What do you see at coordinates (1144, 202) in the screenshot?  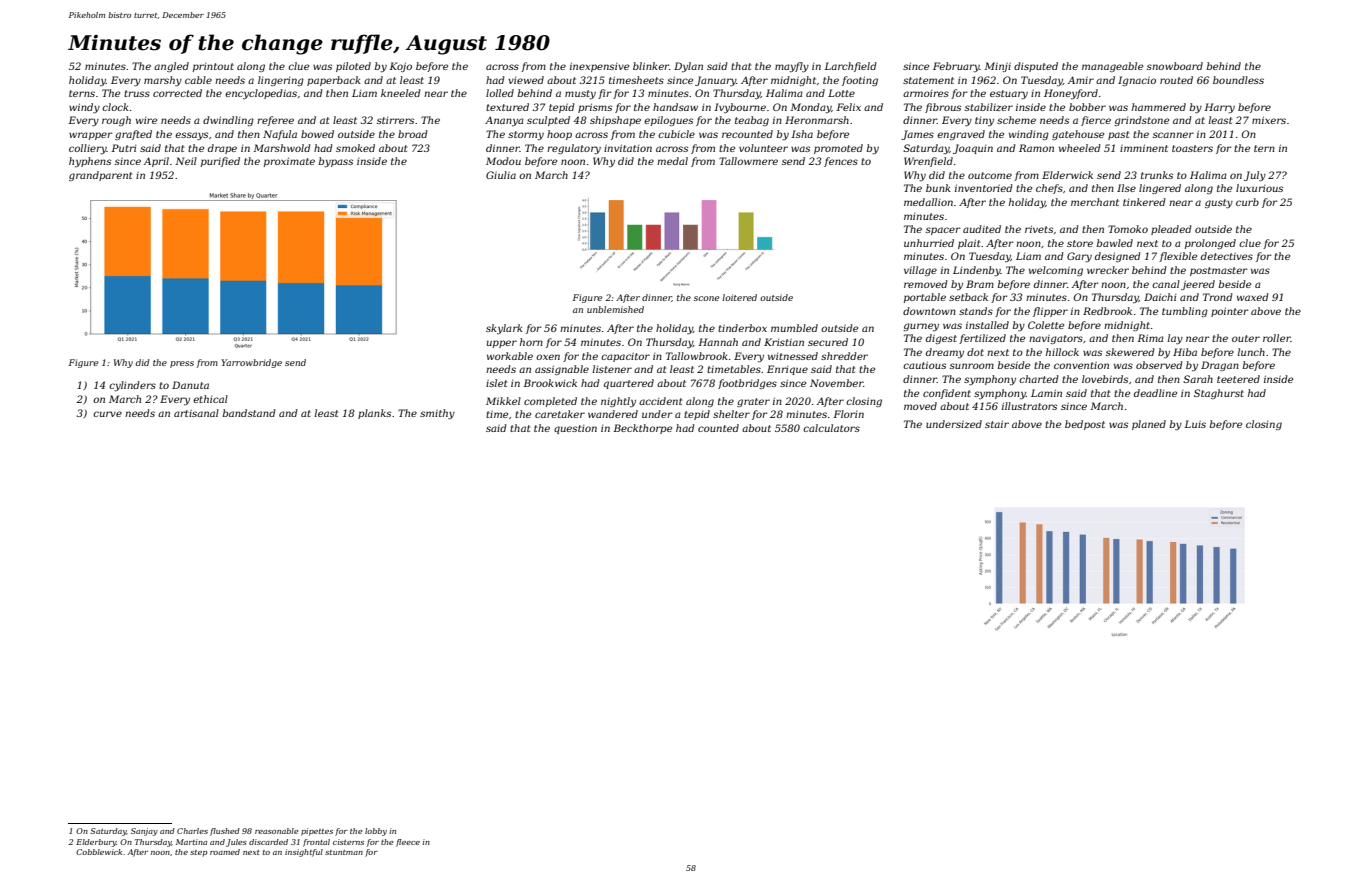 I see `tinkered` at bounding box center [1144, 202].
